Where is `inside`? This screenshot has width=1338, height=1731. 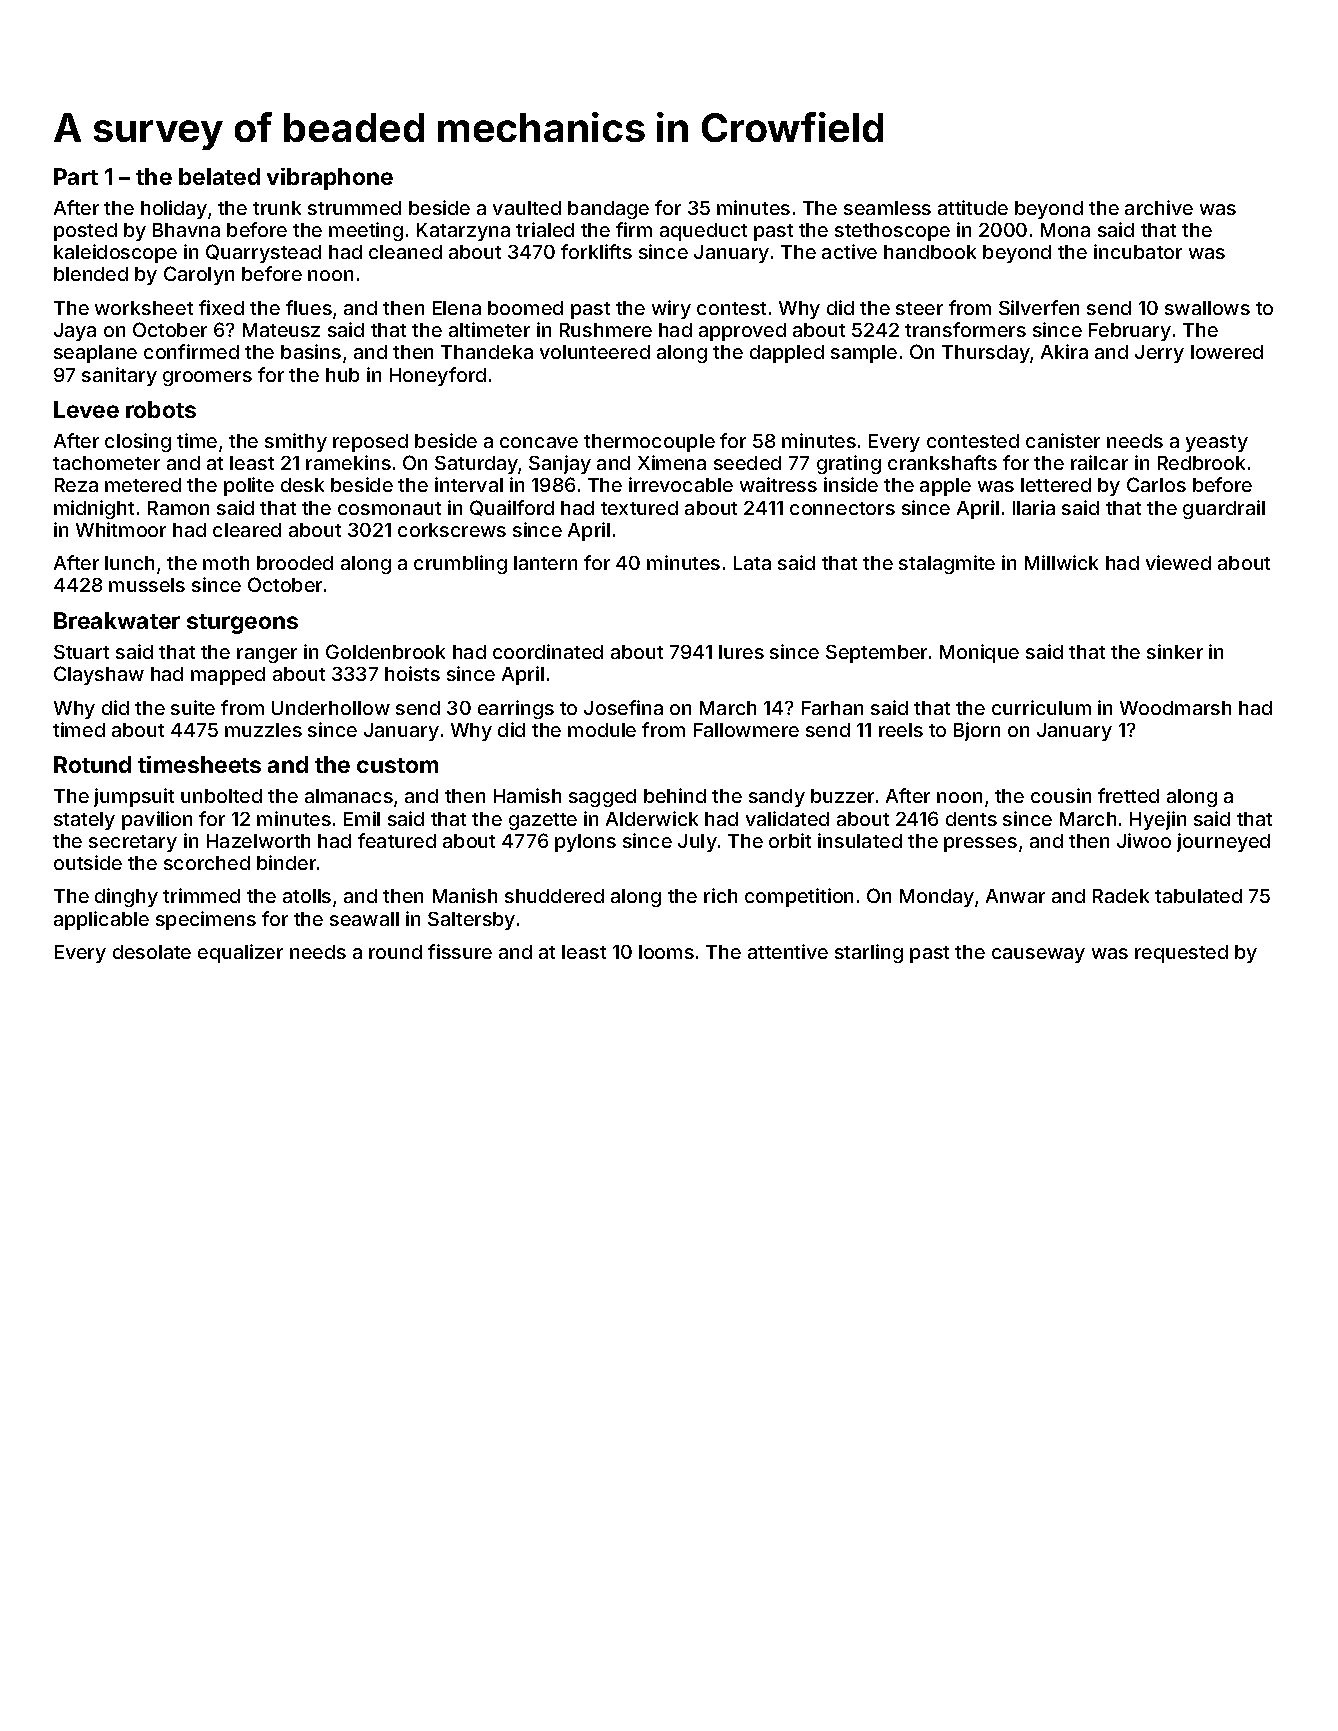
inside is located at coordinates (851, 484).
